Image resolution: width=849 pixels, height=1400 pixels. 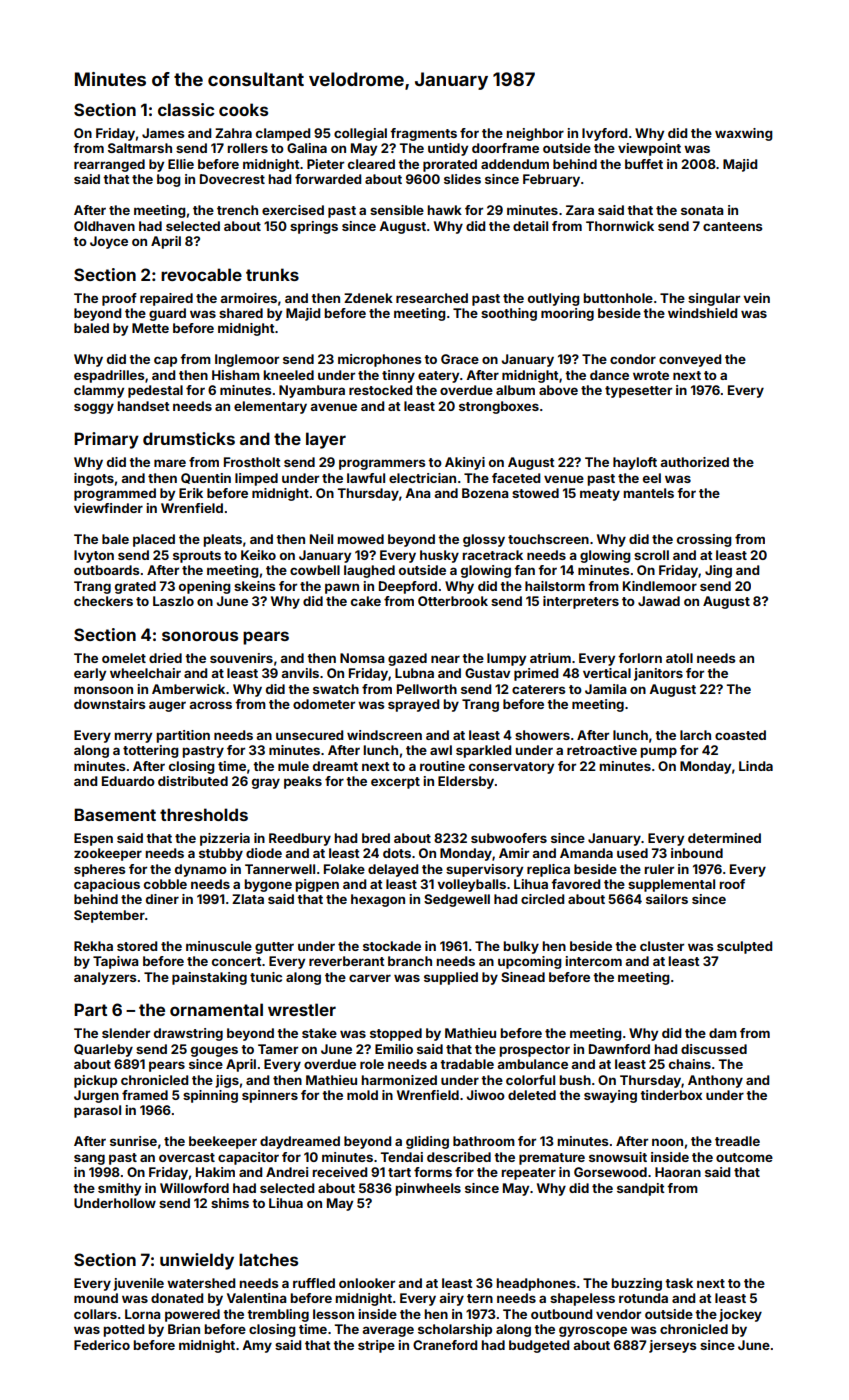 I want to click on Zdenek, so click(x=368, y=298).
